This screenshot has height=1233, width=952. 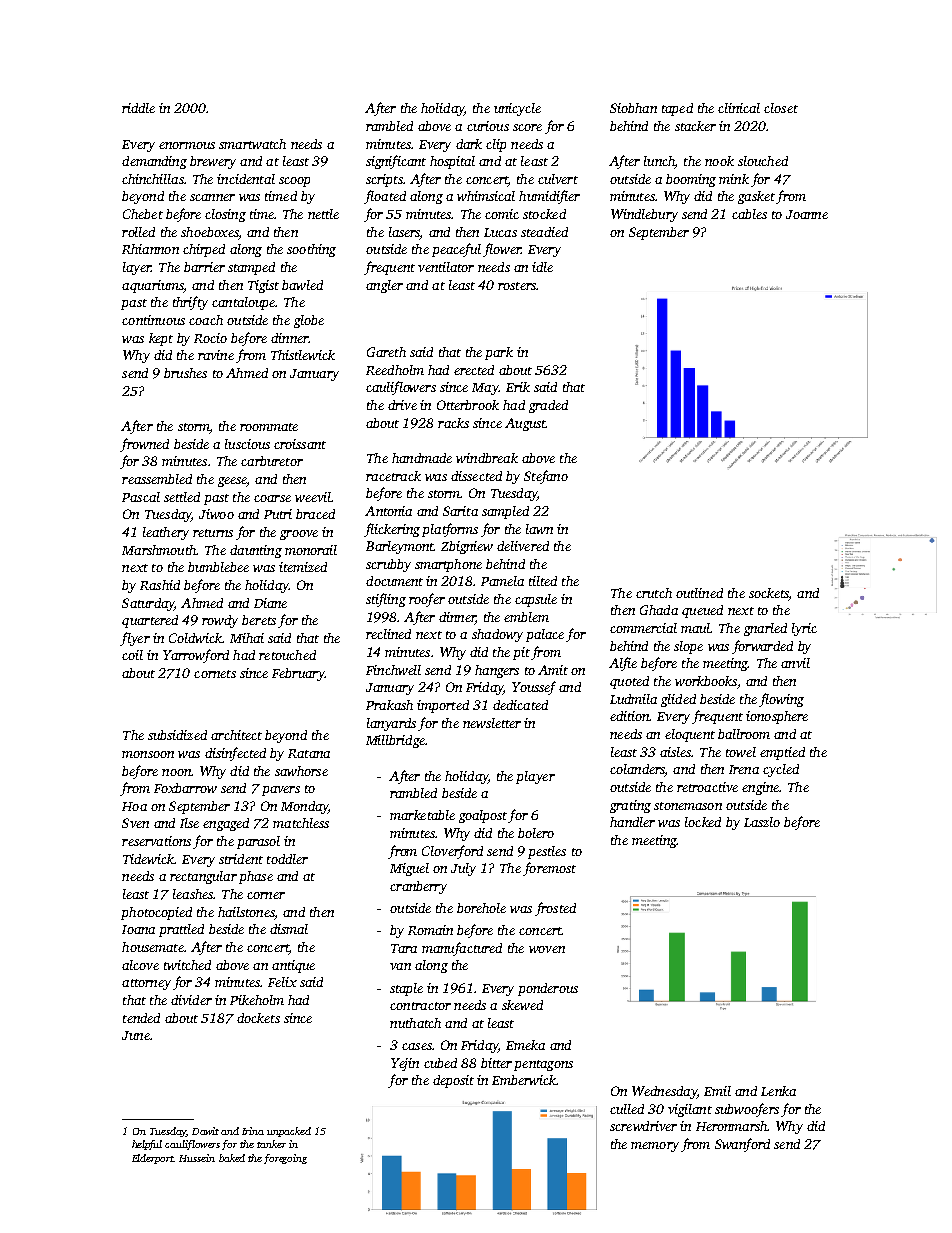 I want to click on rectangular, so click(x=203, y=877).
